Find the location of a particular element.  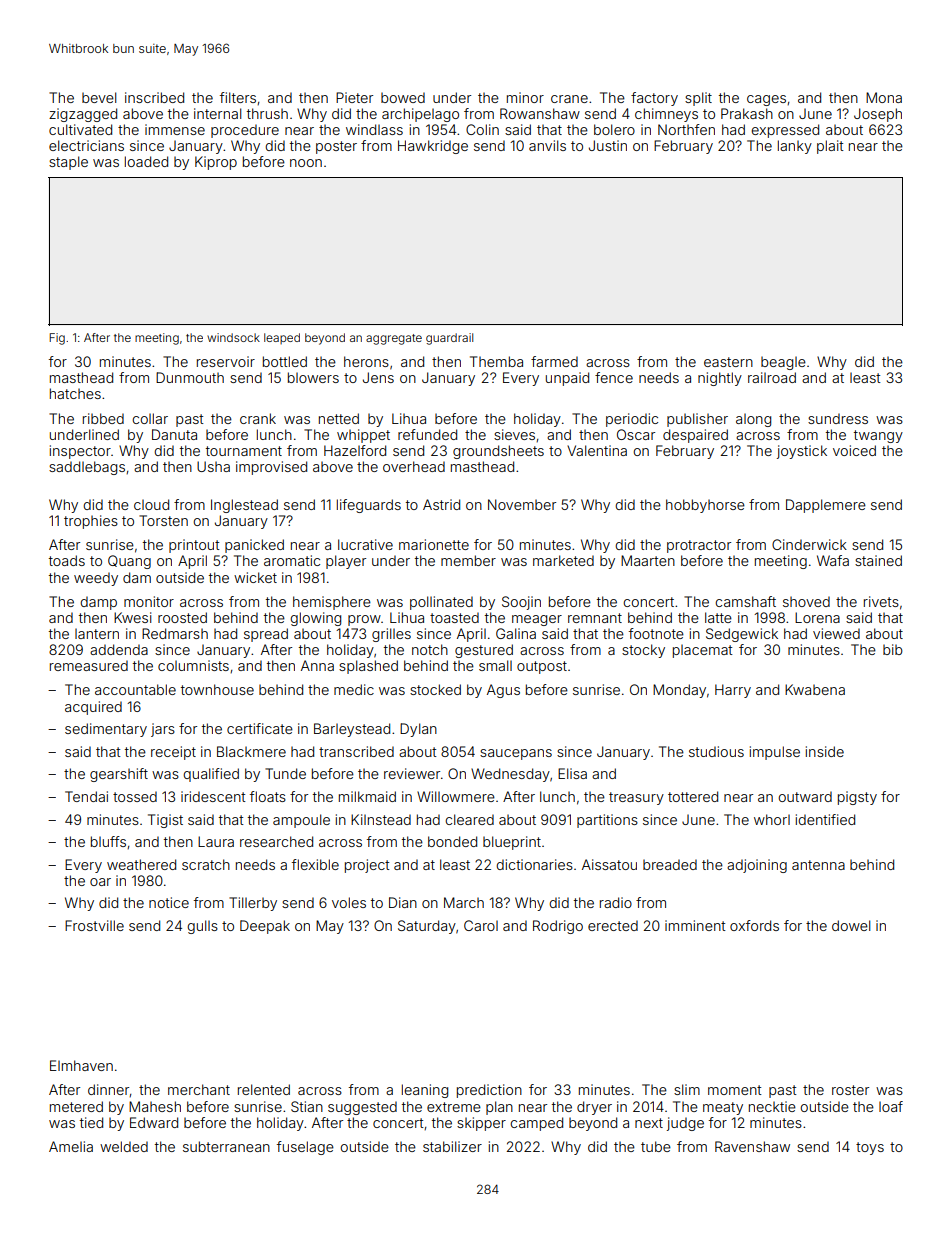

minor is located at coordinates (525, 97).
